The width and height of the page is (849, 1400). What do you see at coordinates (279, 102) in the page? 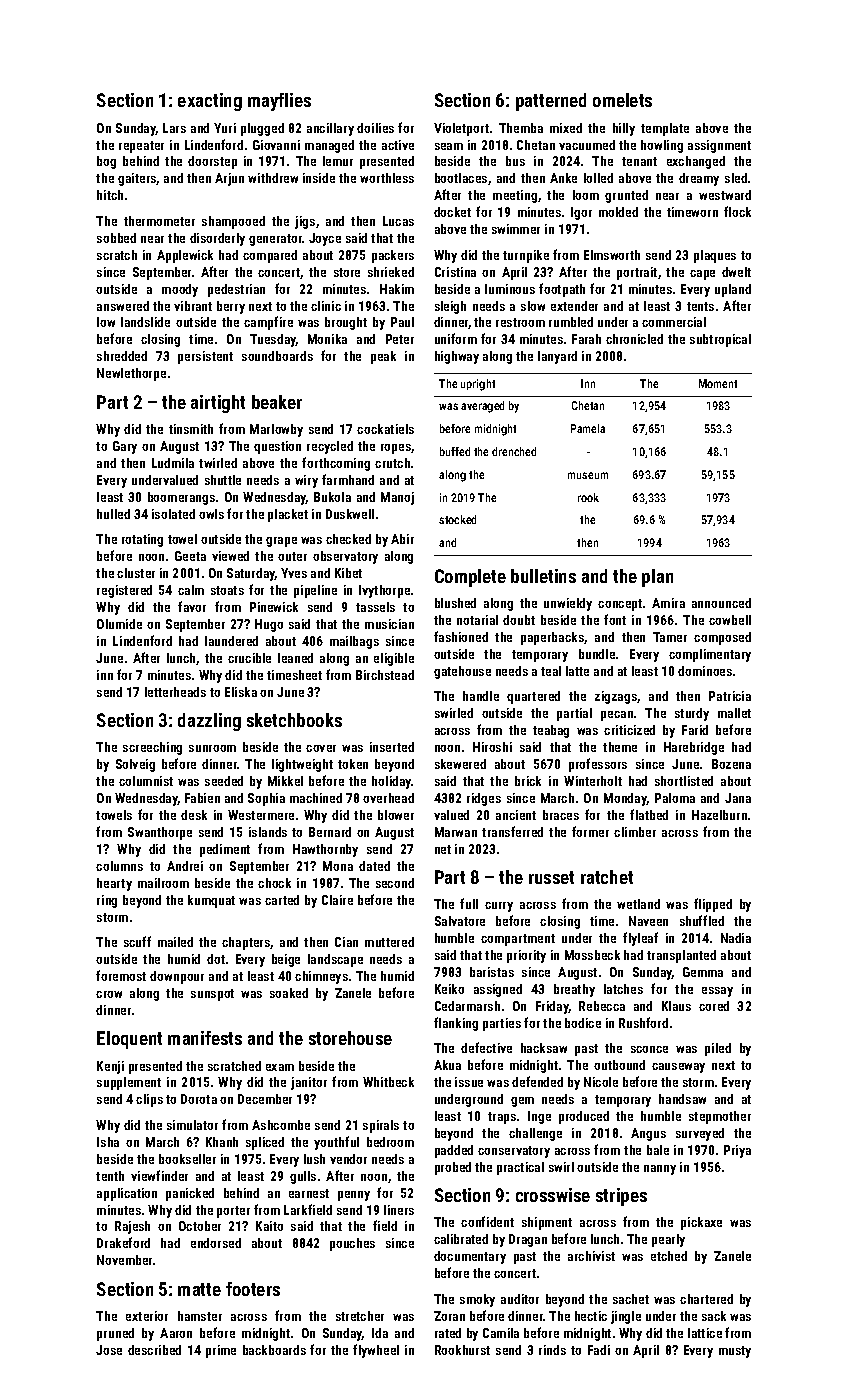
I see `mayflies` at bounding box center [279, 102].
